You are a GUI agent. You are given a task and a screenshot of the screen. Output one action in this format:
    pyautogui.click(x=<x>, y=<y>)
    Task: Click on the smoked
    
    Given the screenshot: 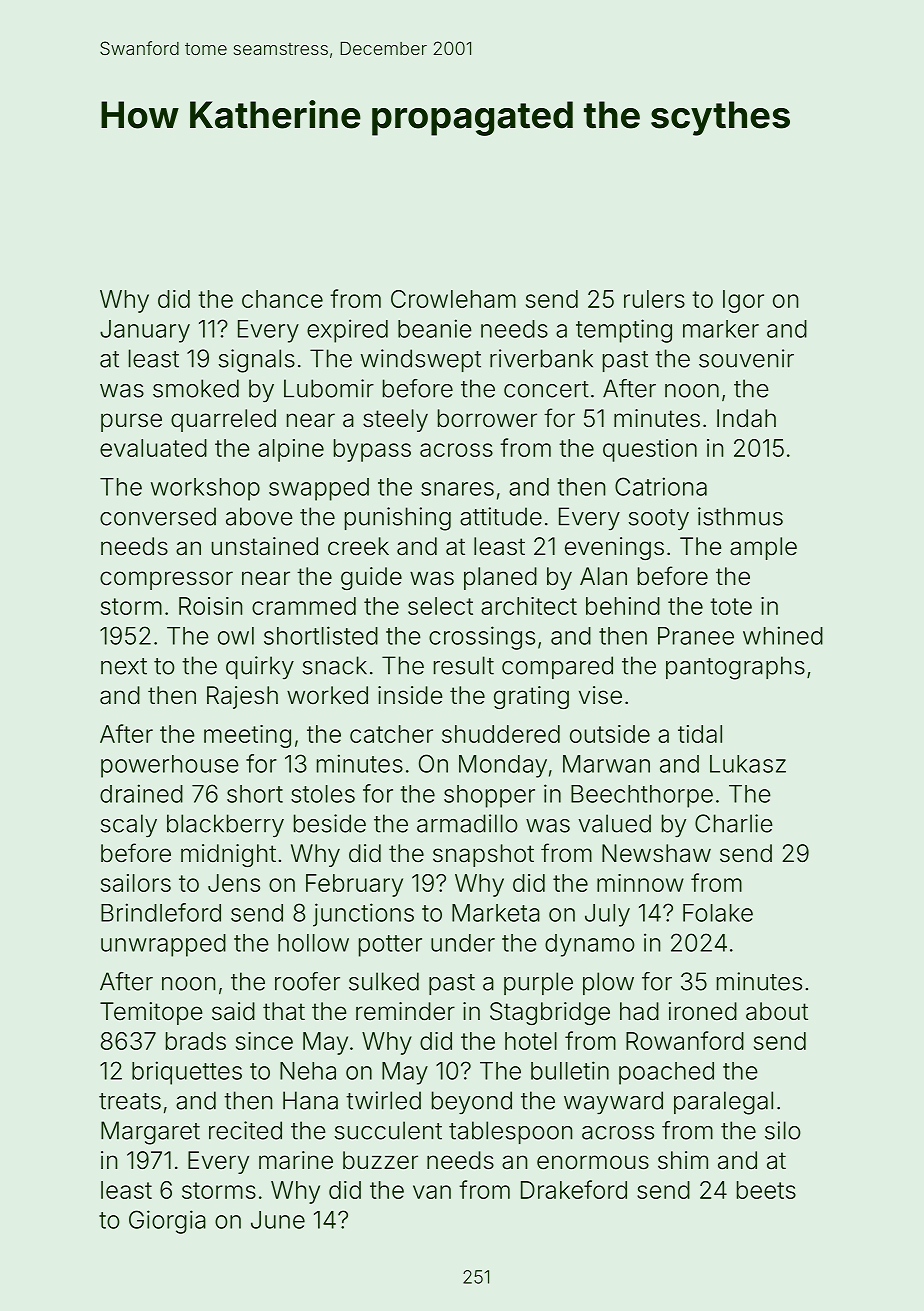 What is the action you would take?
    pyautogui.click(x=196, y=388)
